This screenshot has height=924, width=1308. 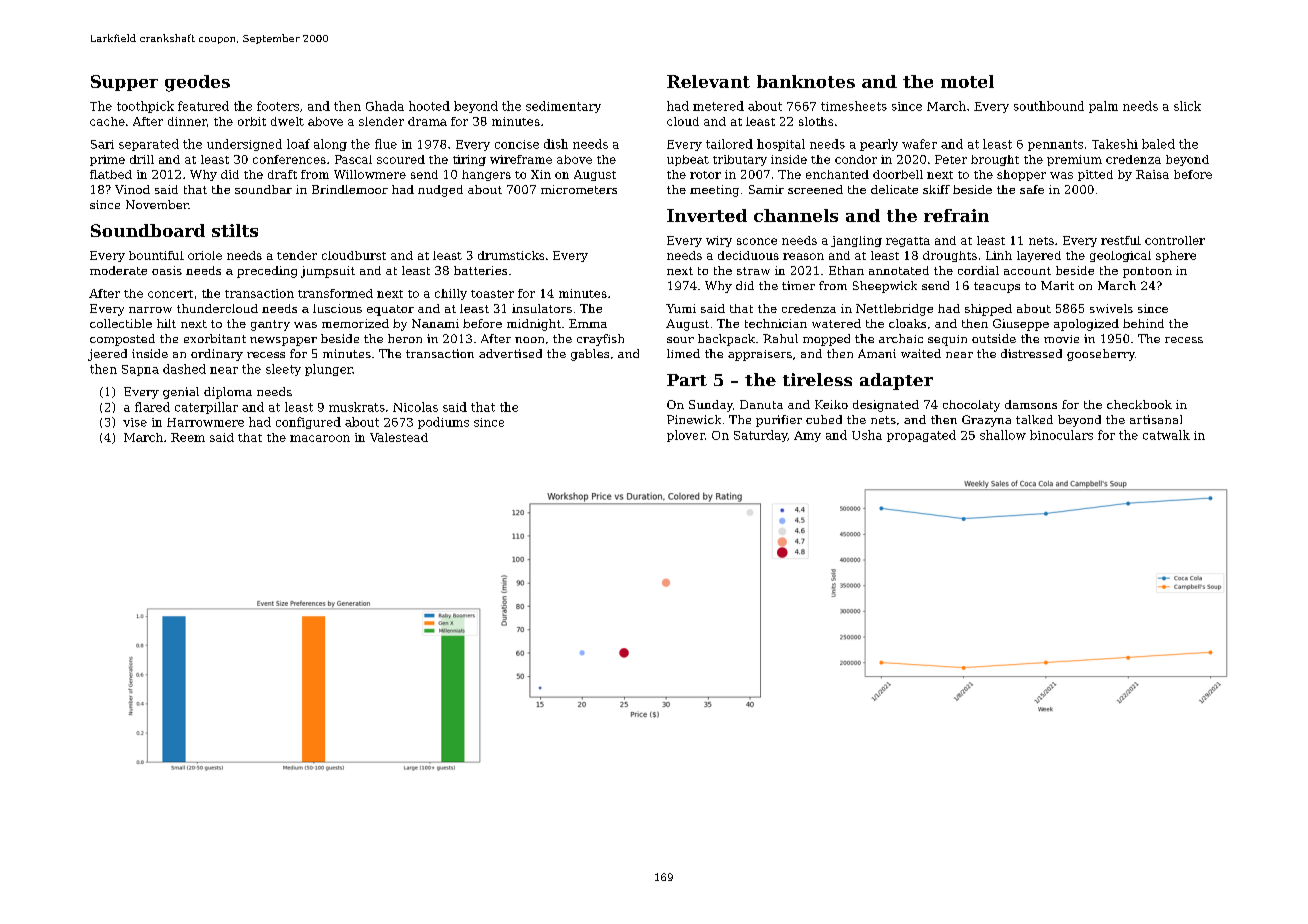 I want to click on drumsticks, so click(x=511, y=255).
